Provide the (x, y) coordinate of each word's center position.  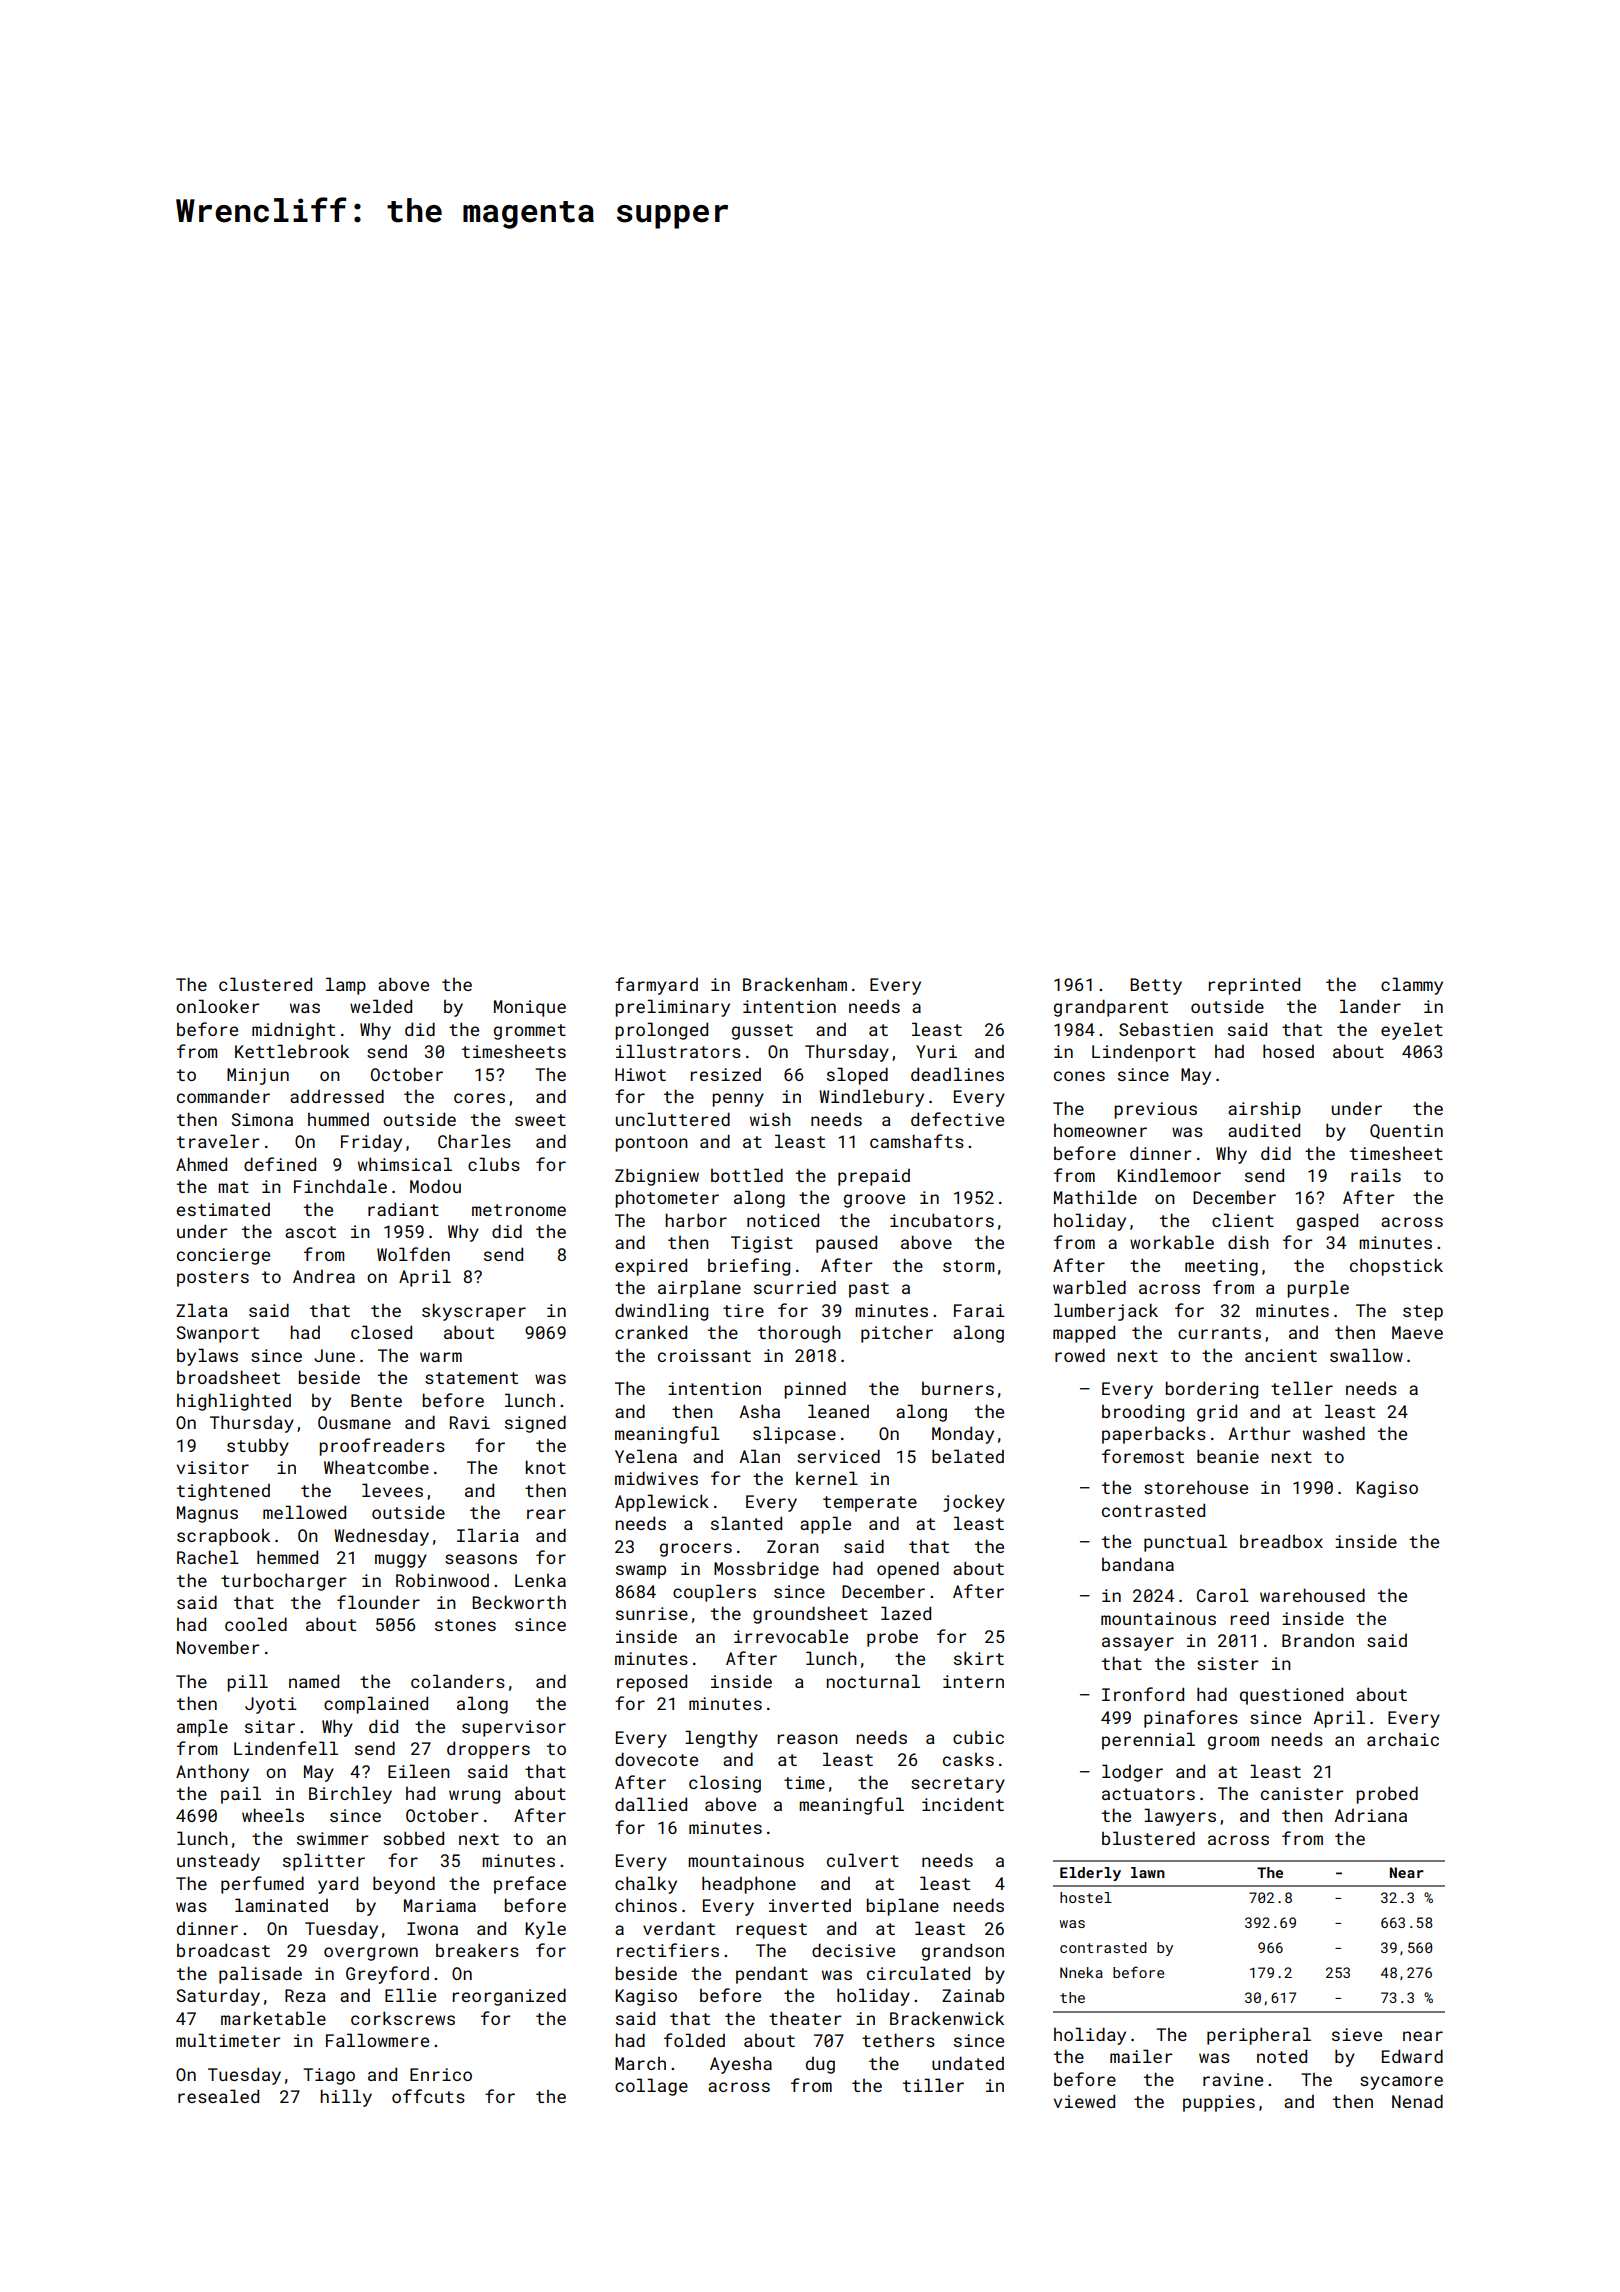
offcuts (428, 2096)
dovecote (656, 1759)
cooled (256, 1624)
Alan (760, 1456)
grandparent (1111, 1008)
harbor (696, 1220)
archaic (1403, 1739)
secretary (958, 1785)
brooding (1143, 1413)
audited (1264, 1130)
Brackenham (795, 984)
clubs (494, 1164)
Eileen (419, 1771)
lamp (346, 986)
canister (1302, 1793)
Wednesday (381, 1537)
